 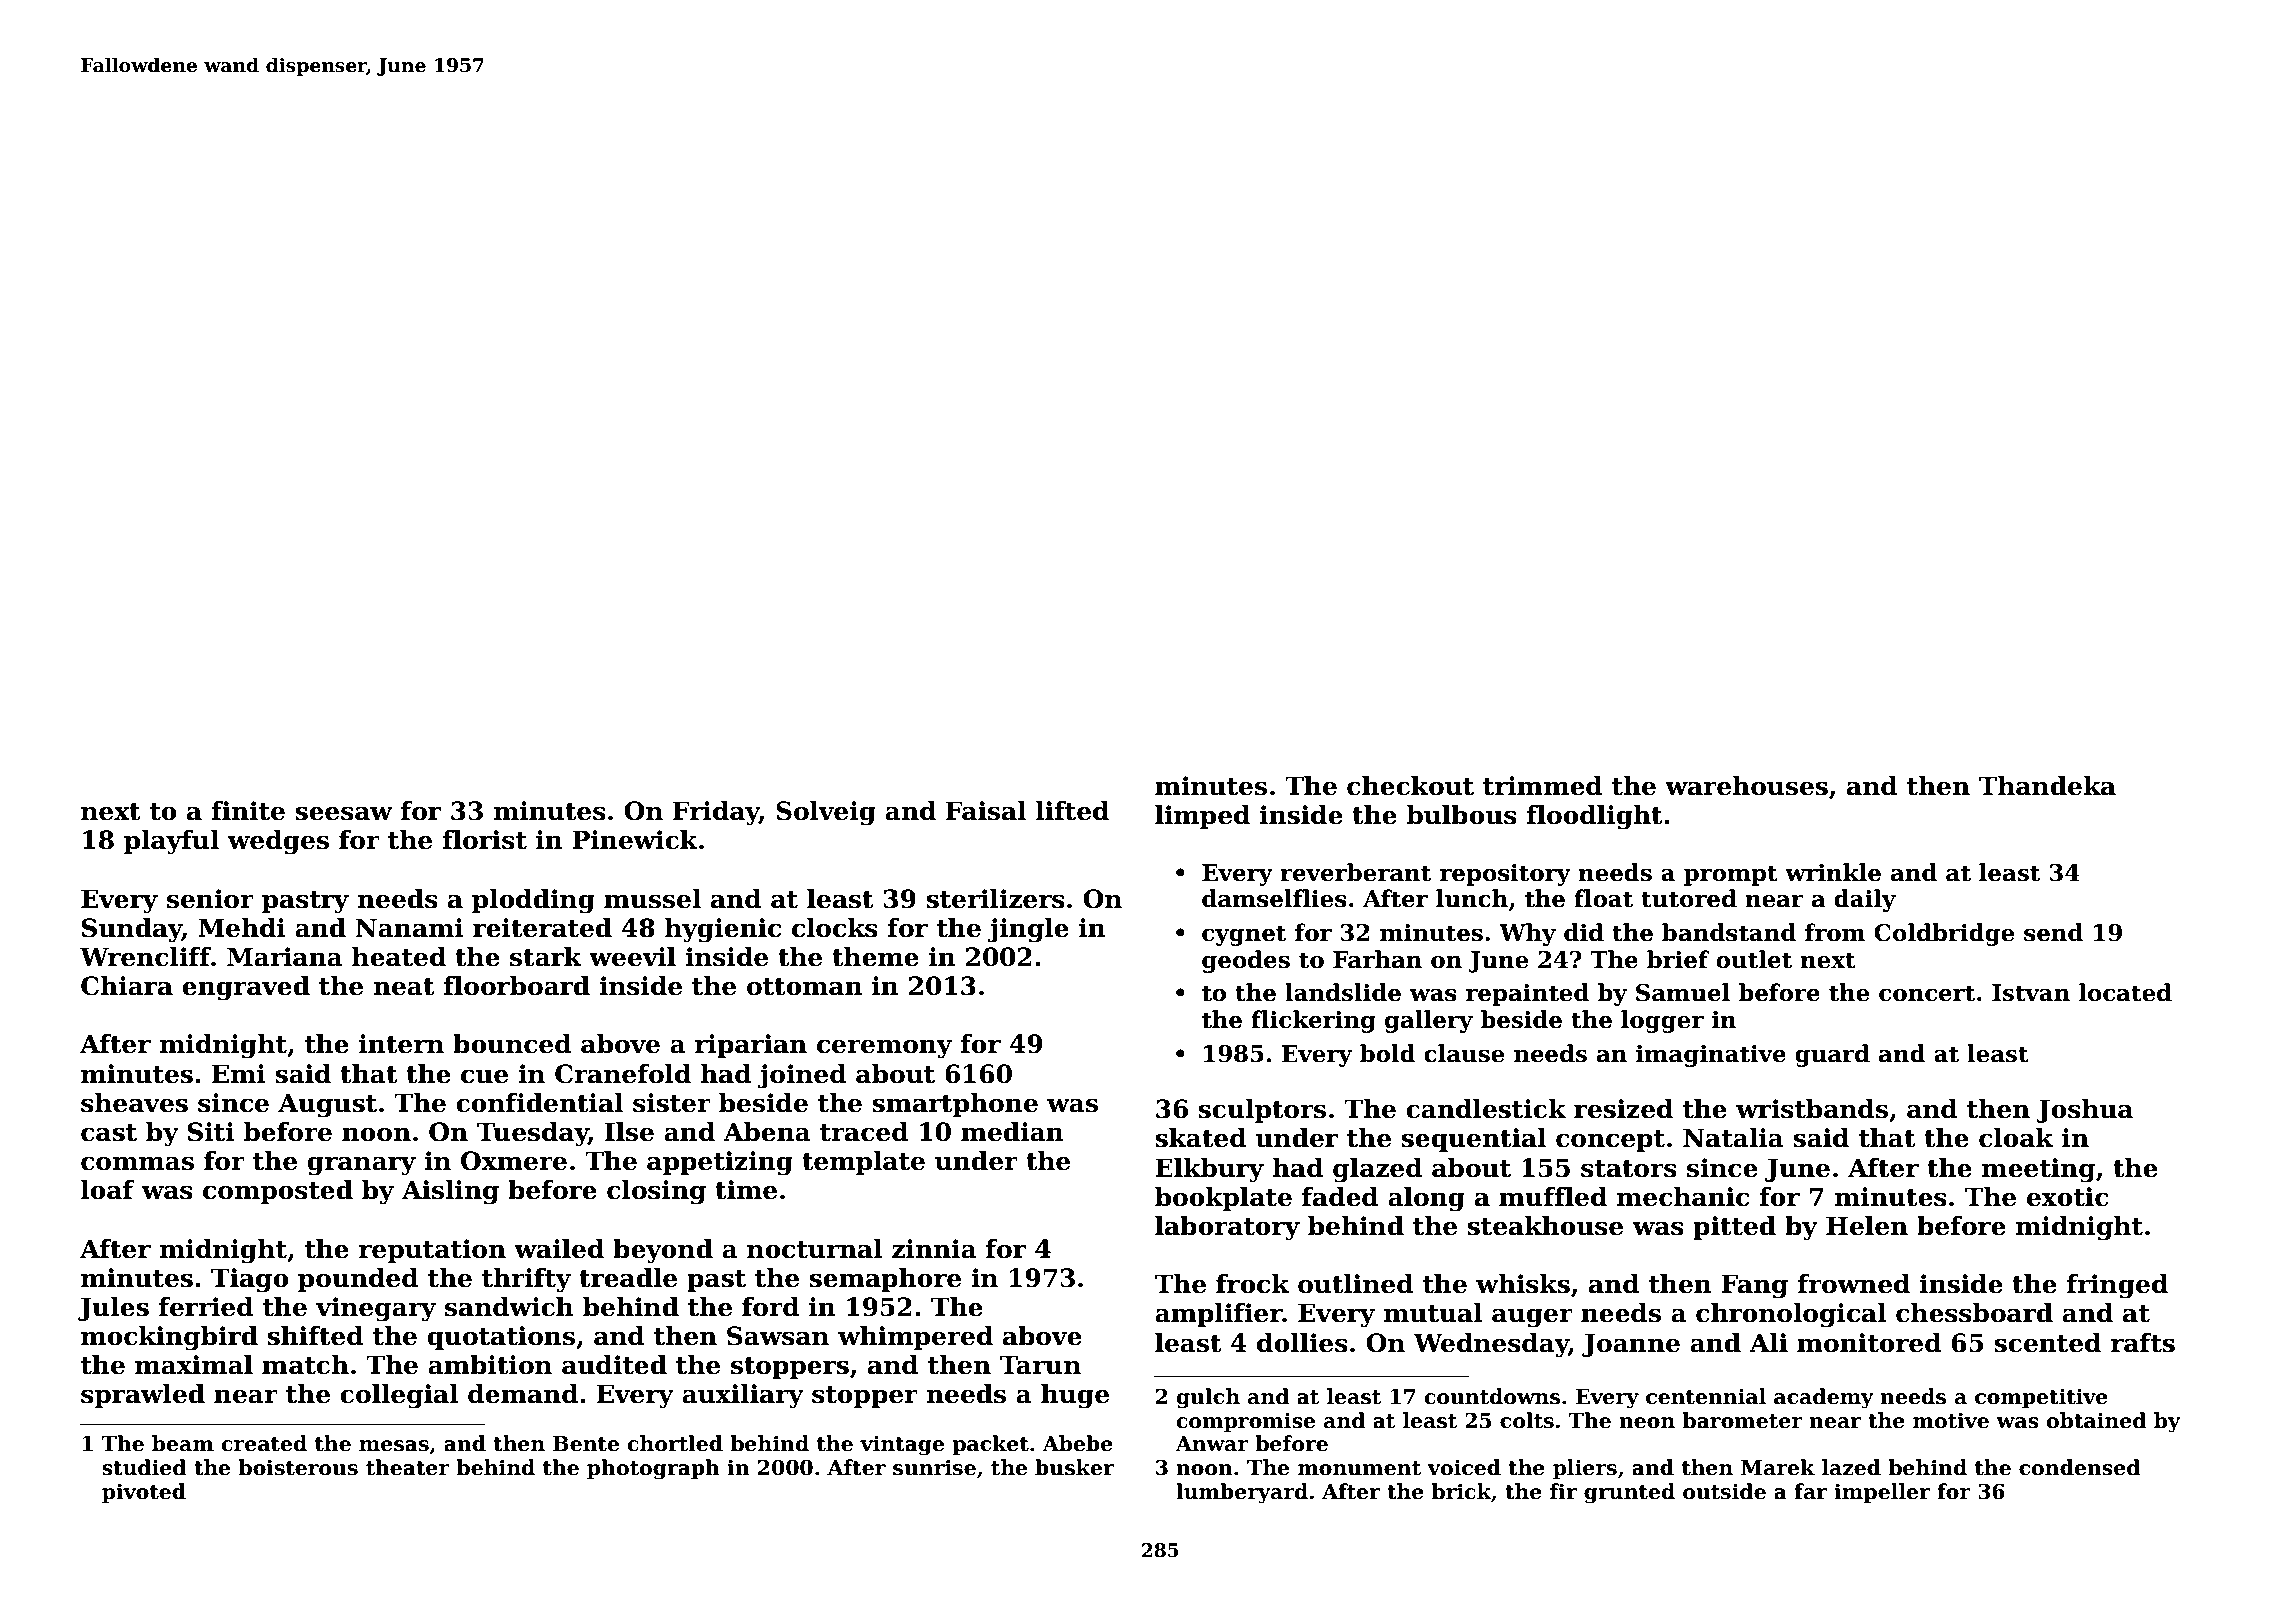 What do you see at coordinates (1746, 786) in the page?
I see `warehouses` at bounding box center [1746, 786].
